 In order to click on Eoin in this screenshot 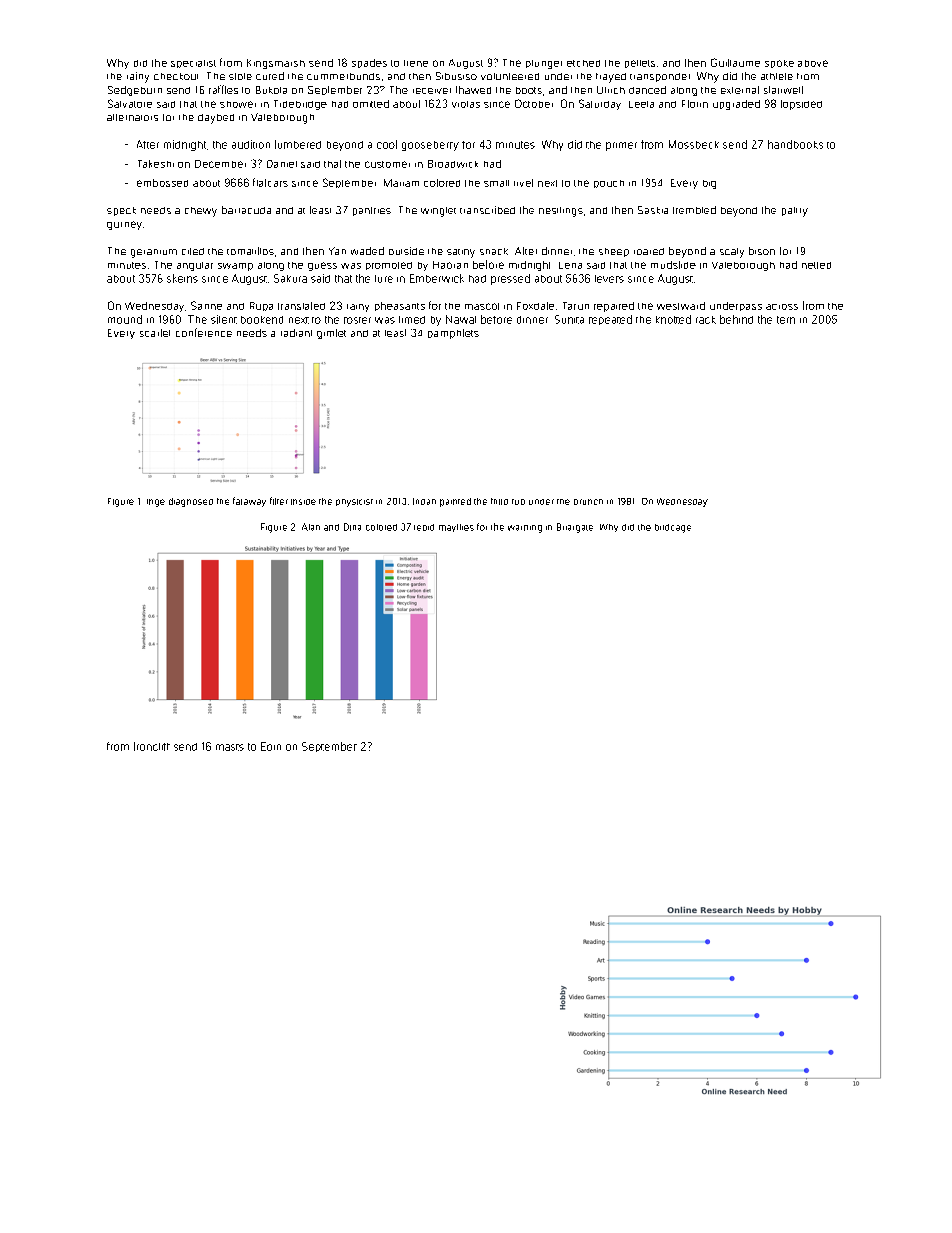, I will do `click(271, 746)`.
